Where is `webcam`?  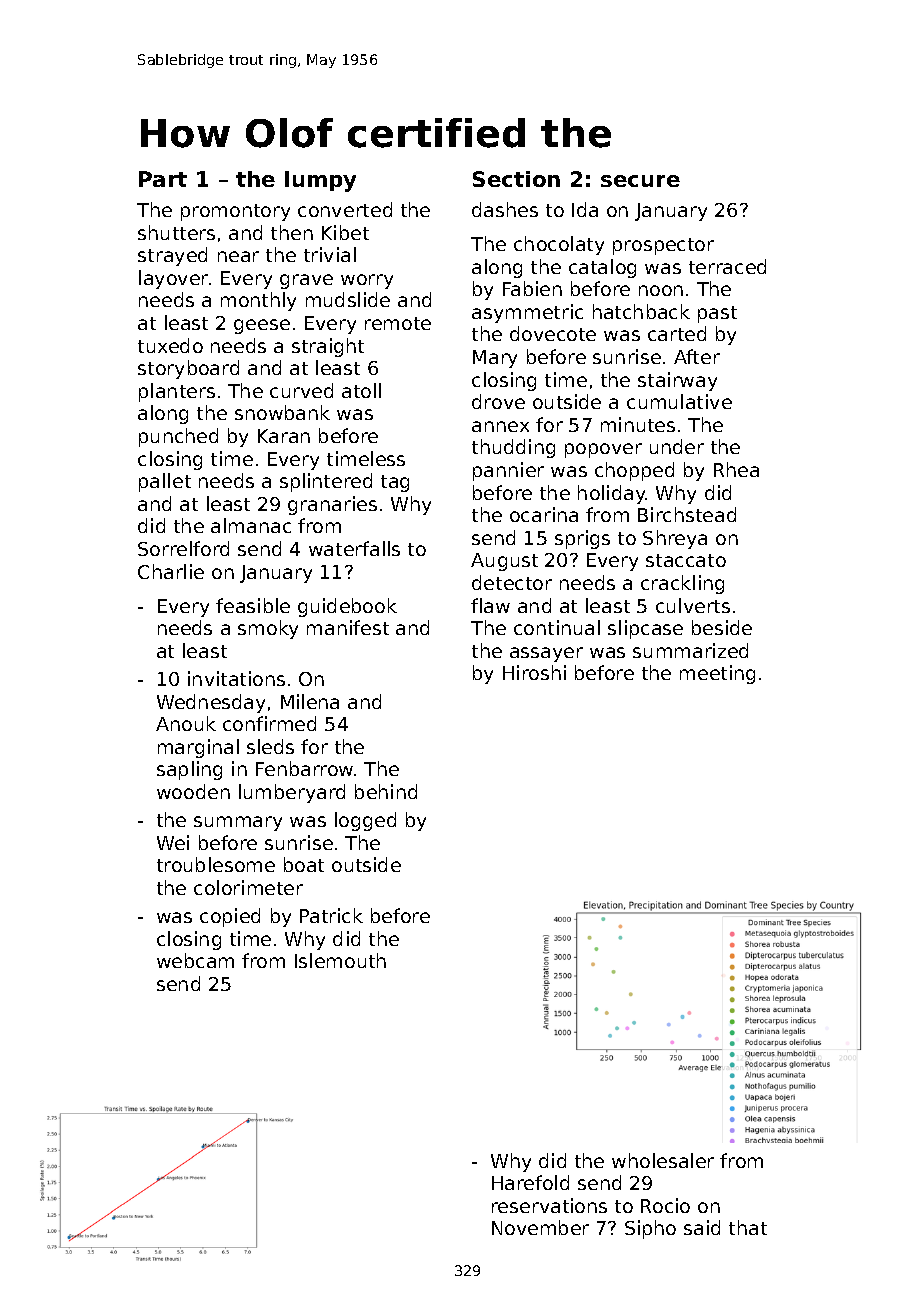
webcam is located at coordinates (195, 960).
